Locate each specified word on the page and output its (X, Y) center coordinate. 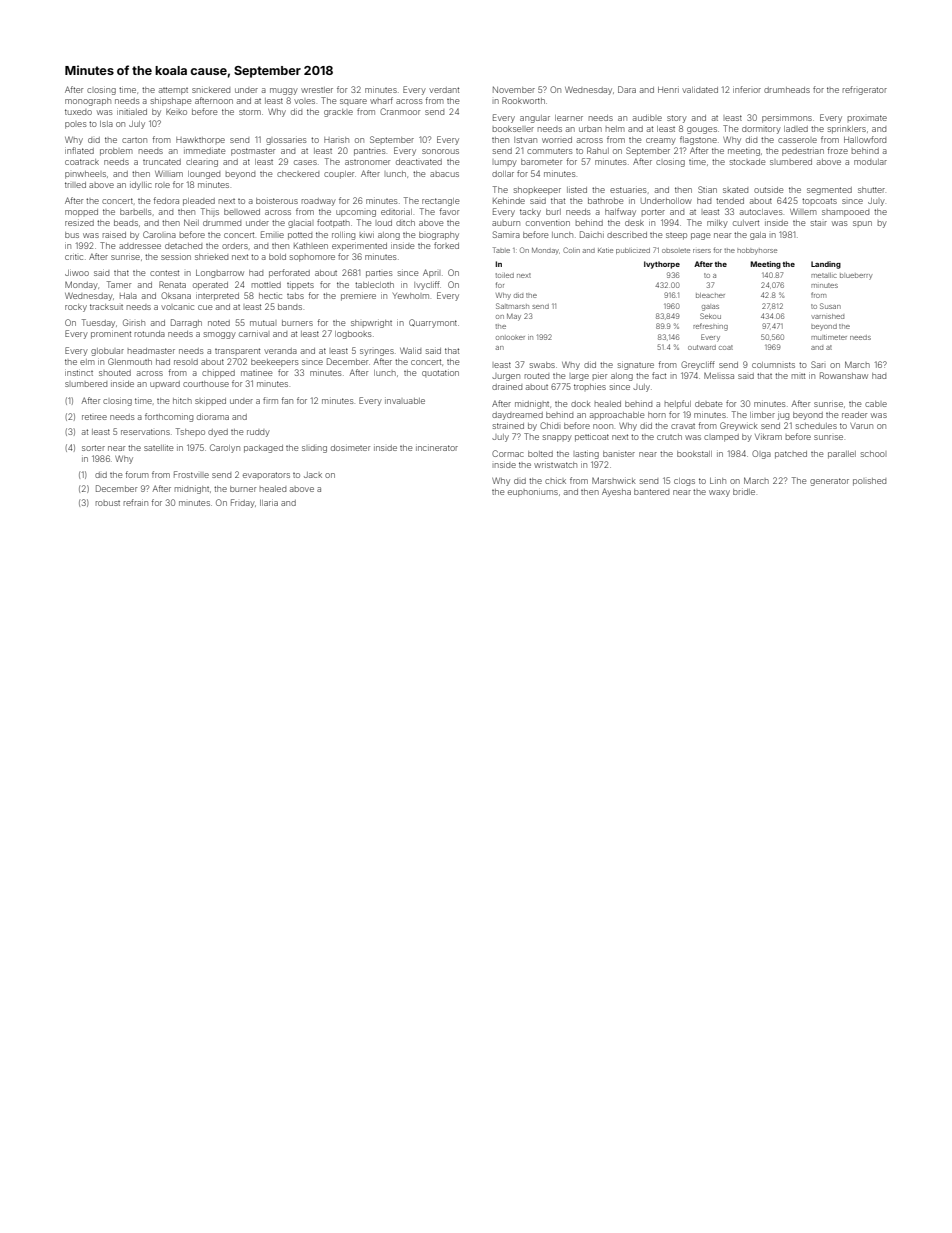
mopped (81, 213)
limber (762, 415)
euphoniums (533, 493)
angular (535, 119)
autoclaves (761, 212)
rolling (343, 236)
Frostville (191, 474)
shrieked (211, 257)
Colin (571, 250)
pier (599, 376)
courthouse (206, 384)
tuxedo (78, 112)
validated (700, 90)
